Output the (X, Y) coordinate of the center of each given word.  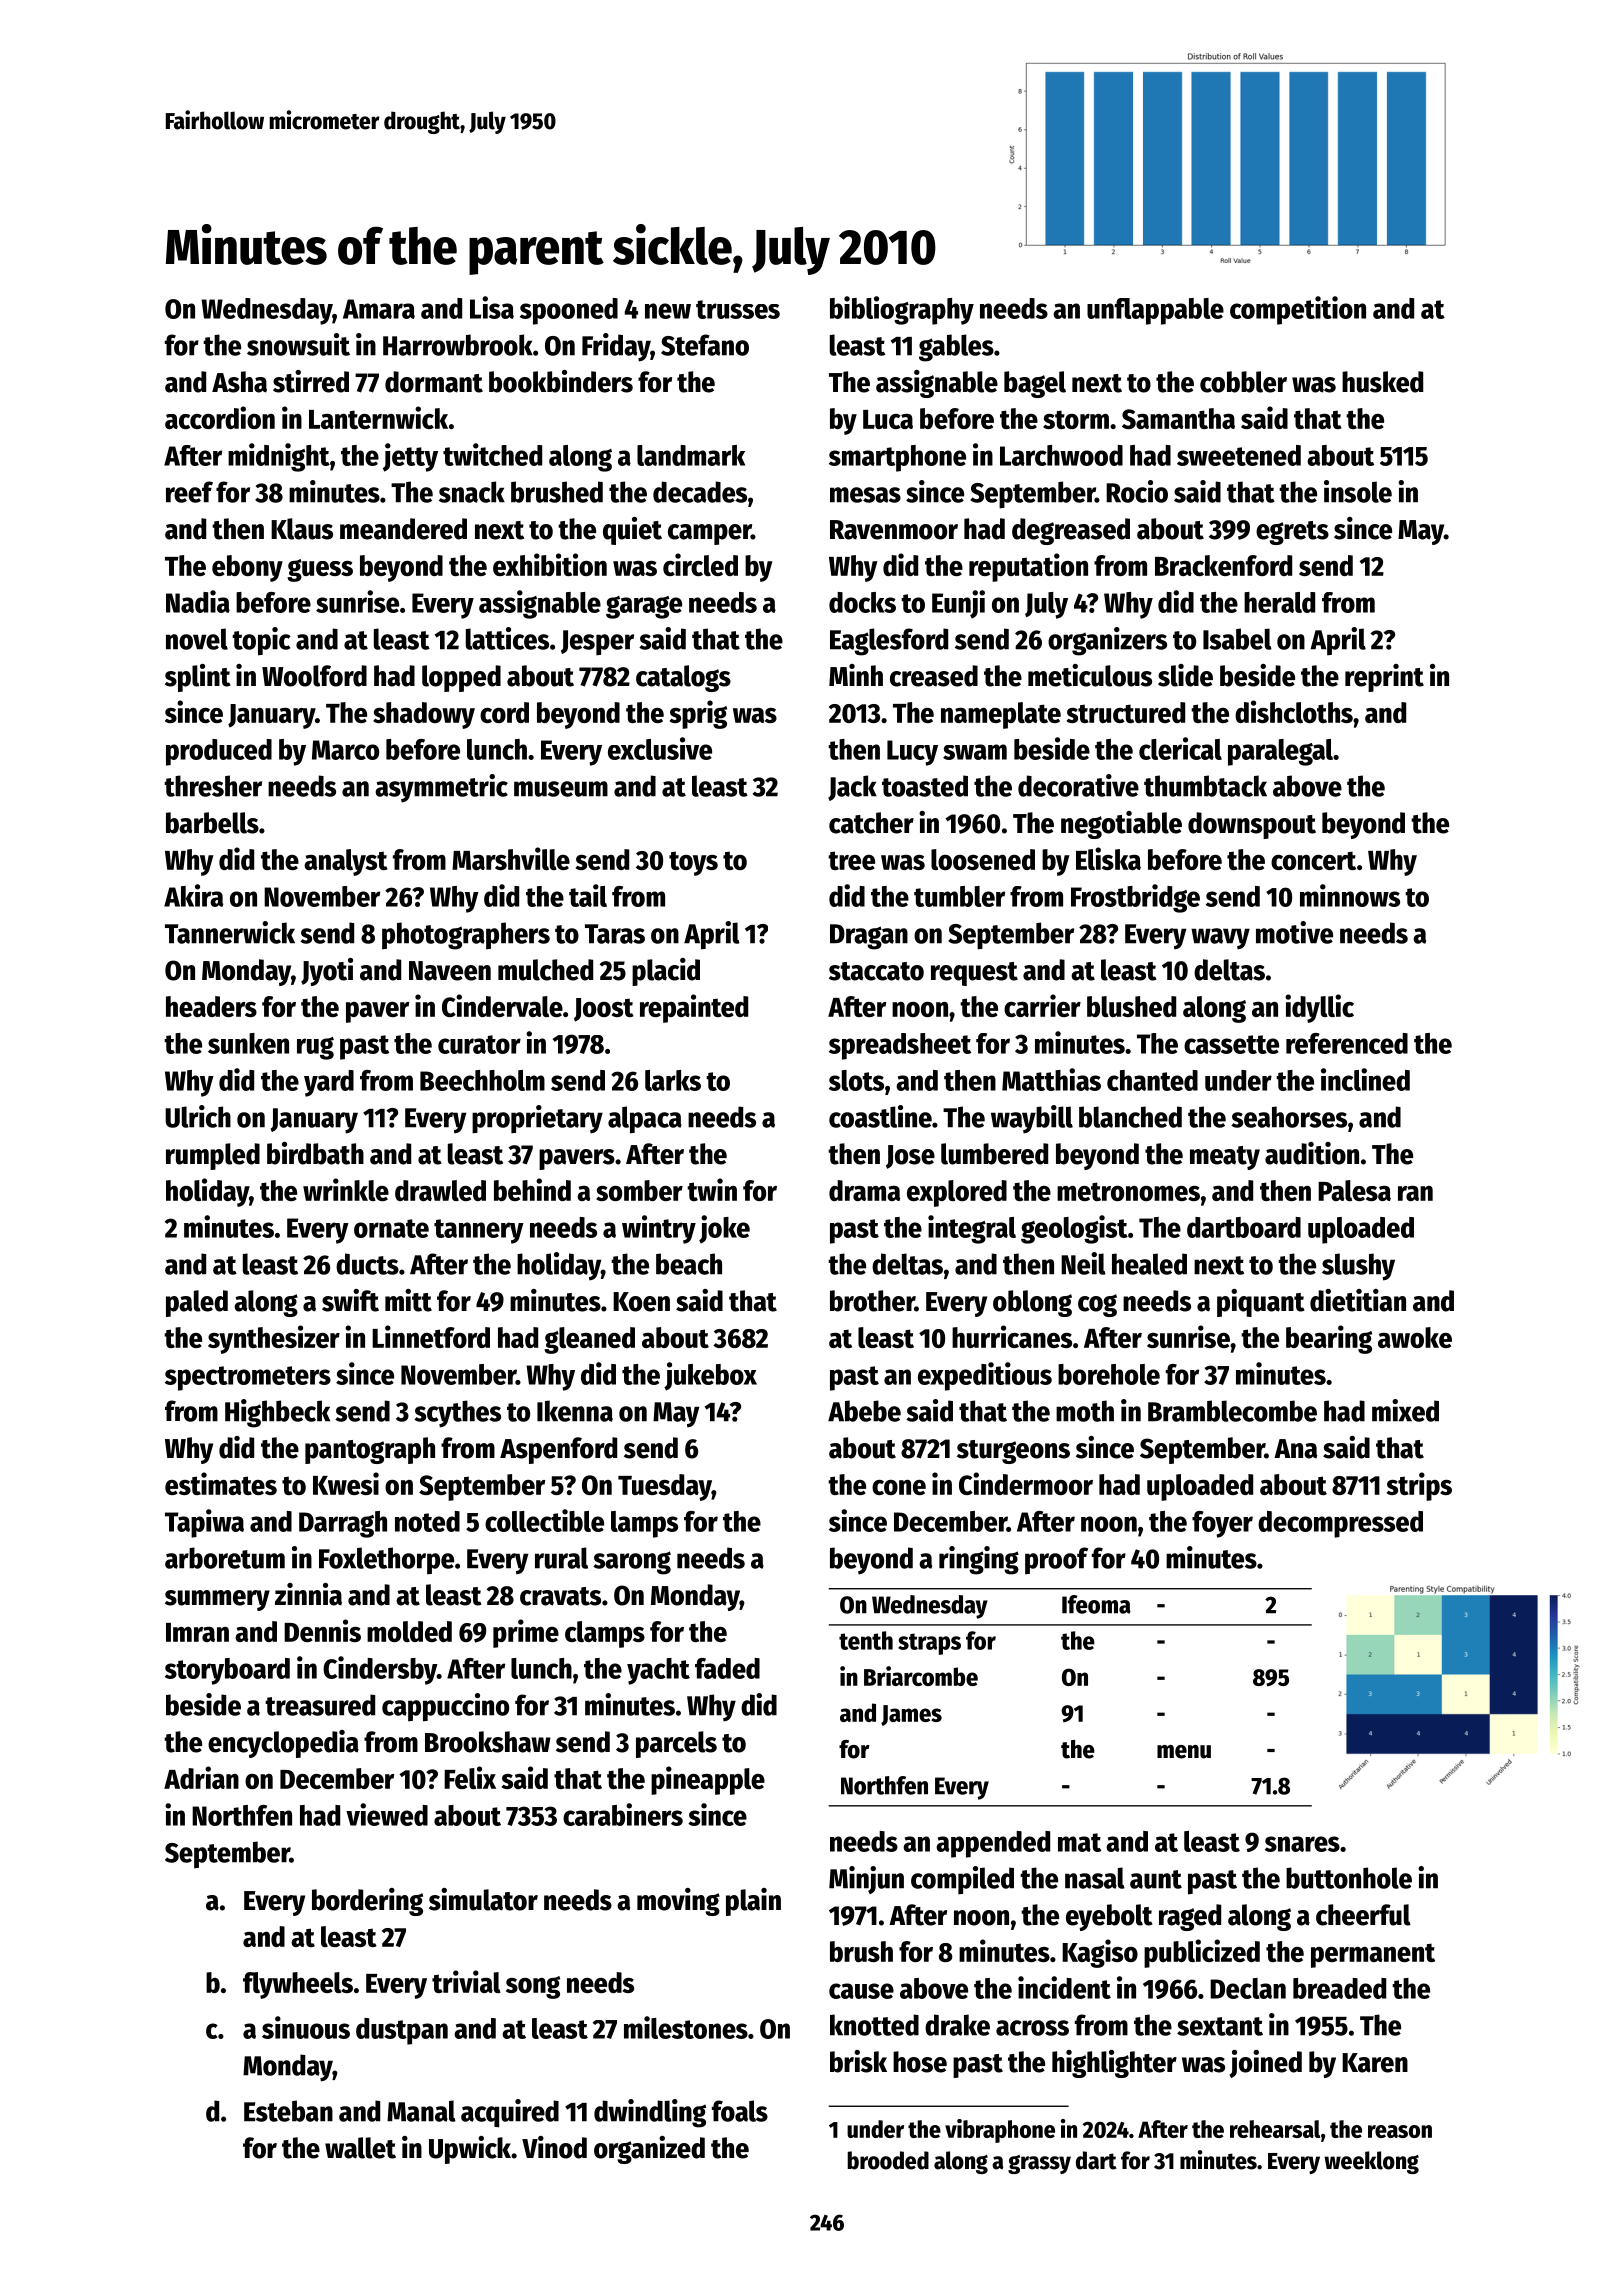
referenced (1347, 1043)
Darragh (343, 1524)
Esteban (288, 2111)
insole (1358, 491)
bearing (1329, 1339)
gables (956, 348)
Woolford (314, 676)
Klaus (302, 529)
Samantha (1178, 418)
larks (673, 1080)
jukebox (710, 1376)
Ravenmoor (894, 530)
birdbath (315, 1153)
